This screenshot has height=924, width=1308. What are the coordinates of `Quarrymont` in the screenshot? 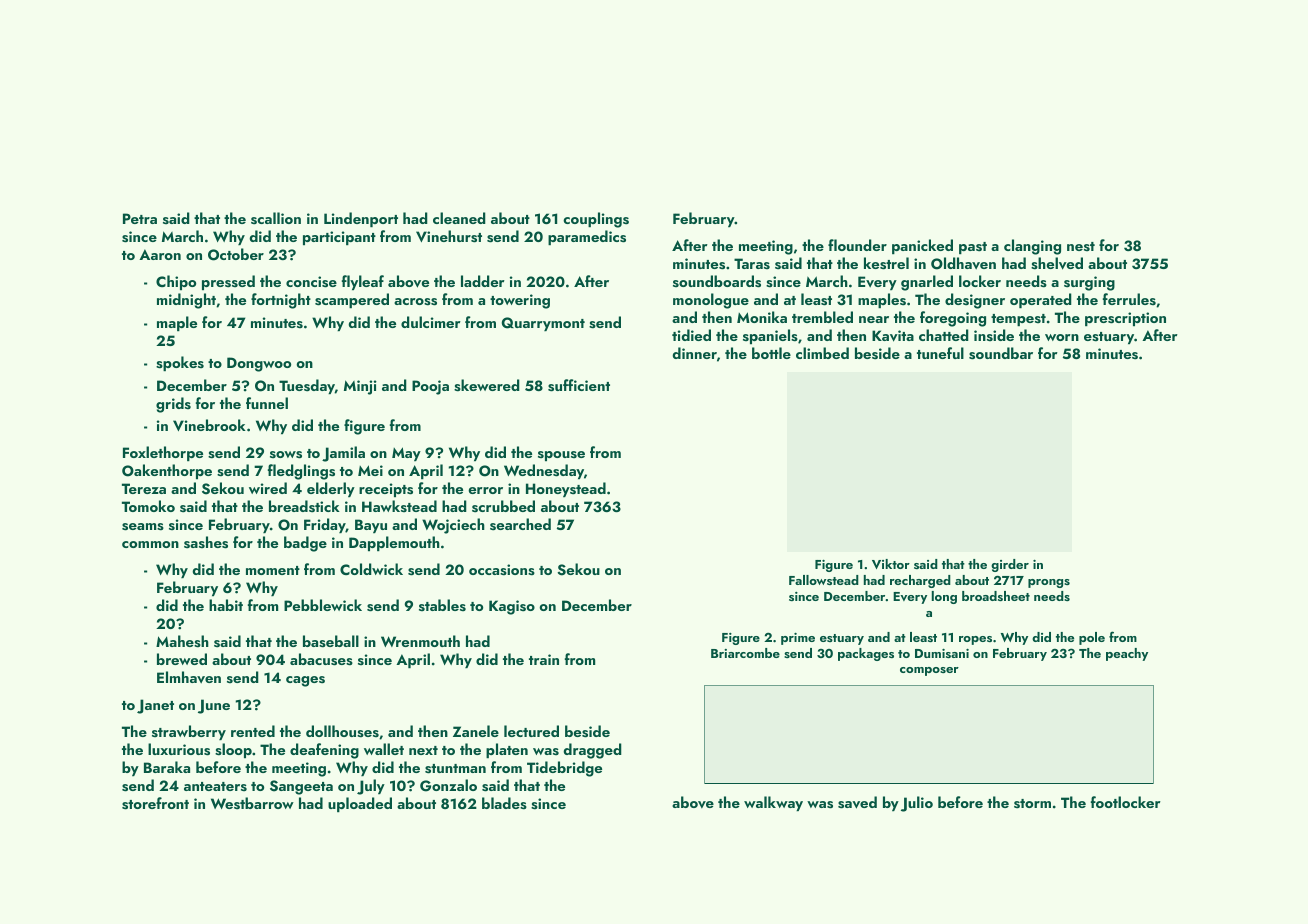 It's located at (543, 324).
